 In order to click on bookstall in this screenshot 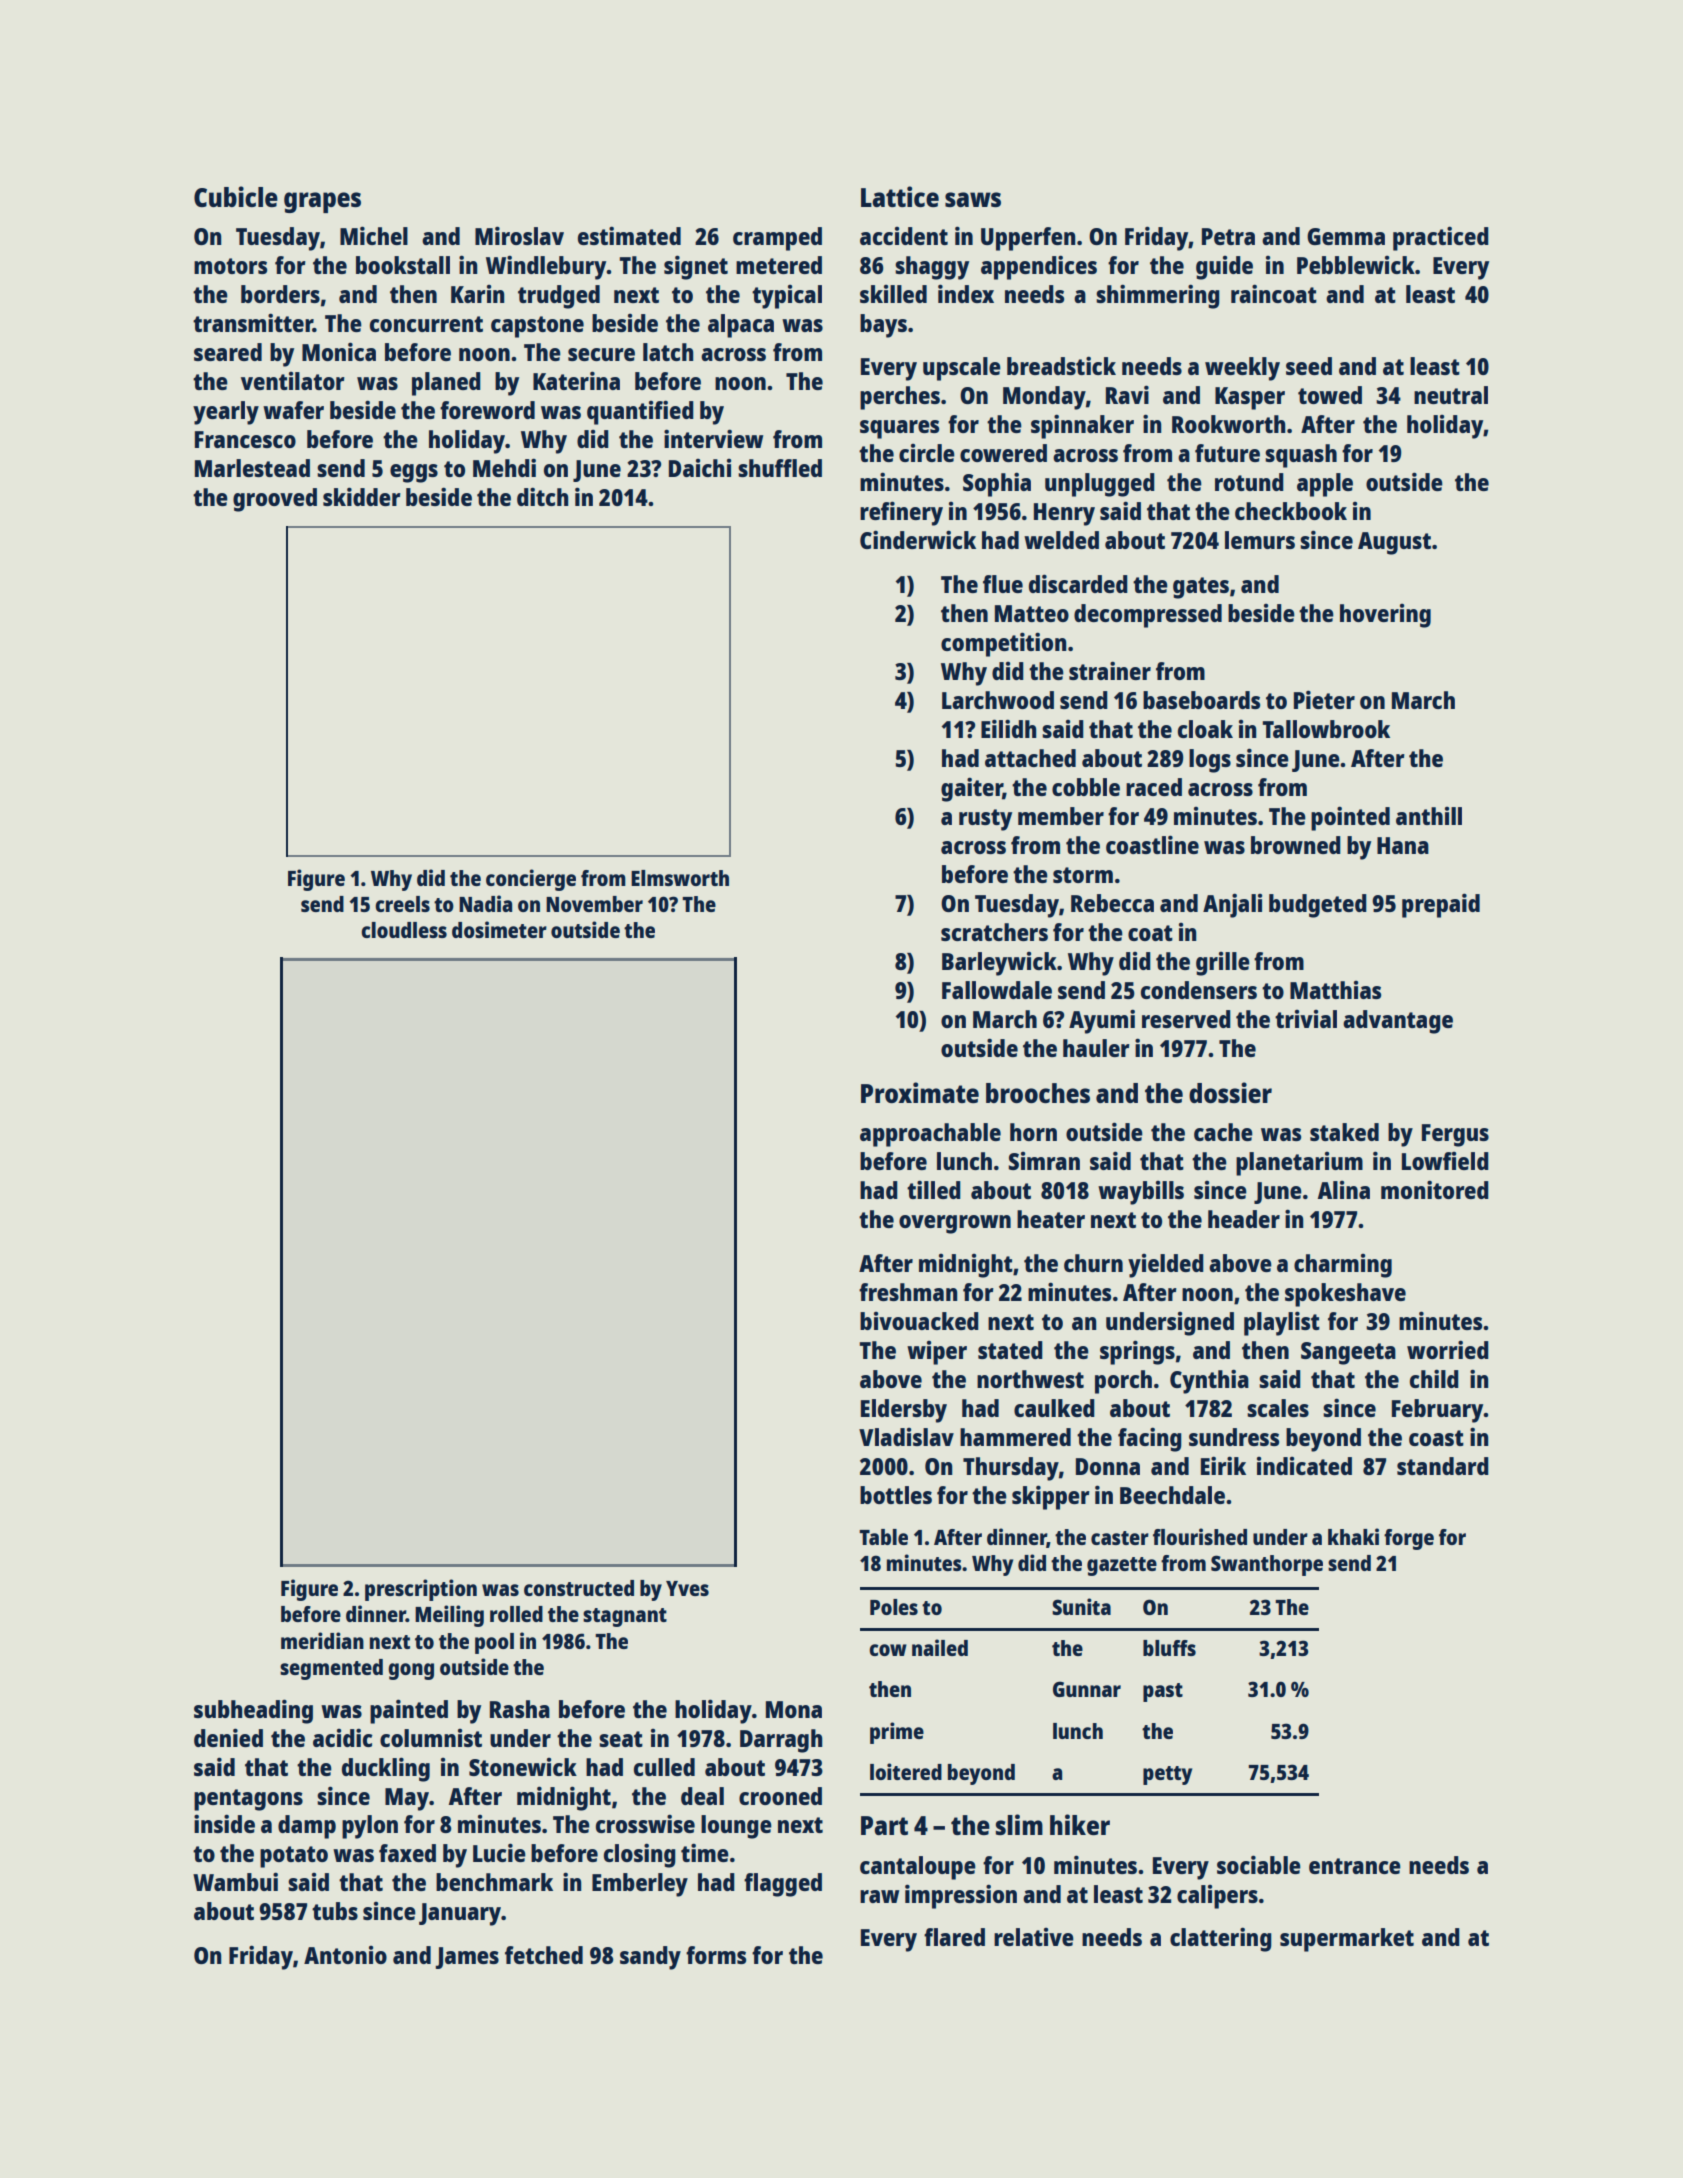, I will do `click(403, 265)`.
